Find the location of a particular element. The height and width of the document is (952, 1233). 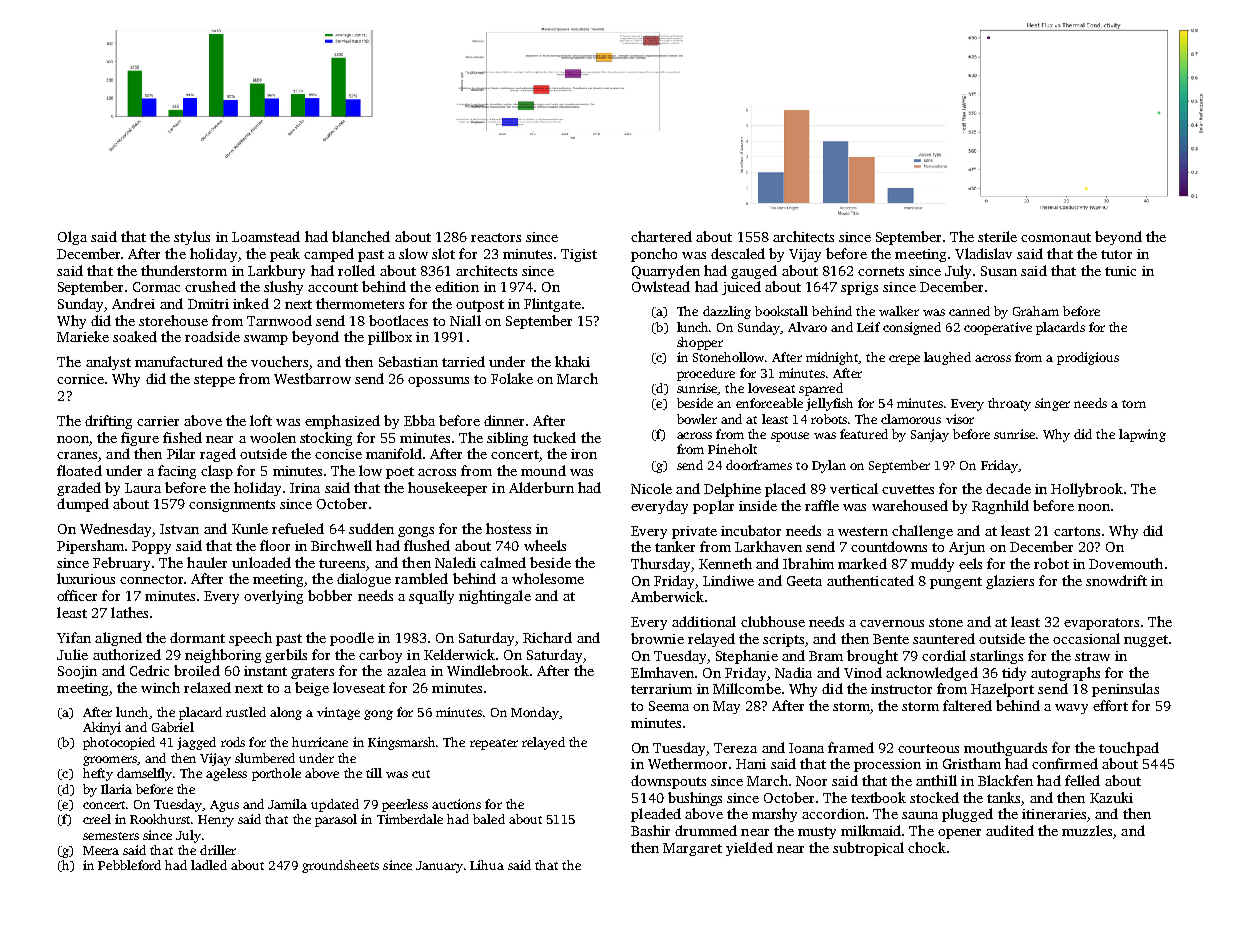

Hazelport is located at coordinates (1002, 690).
